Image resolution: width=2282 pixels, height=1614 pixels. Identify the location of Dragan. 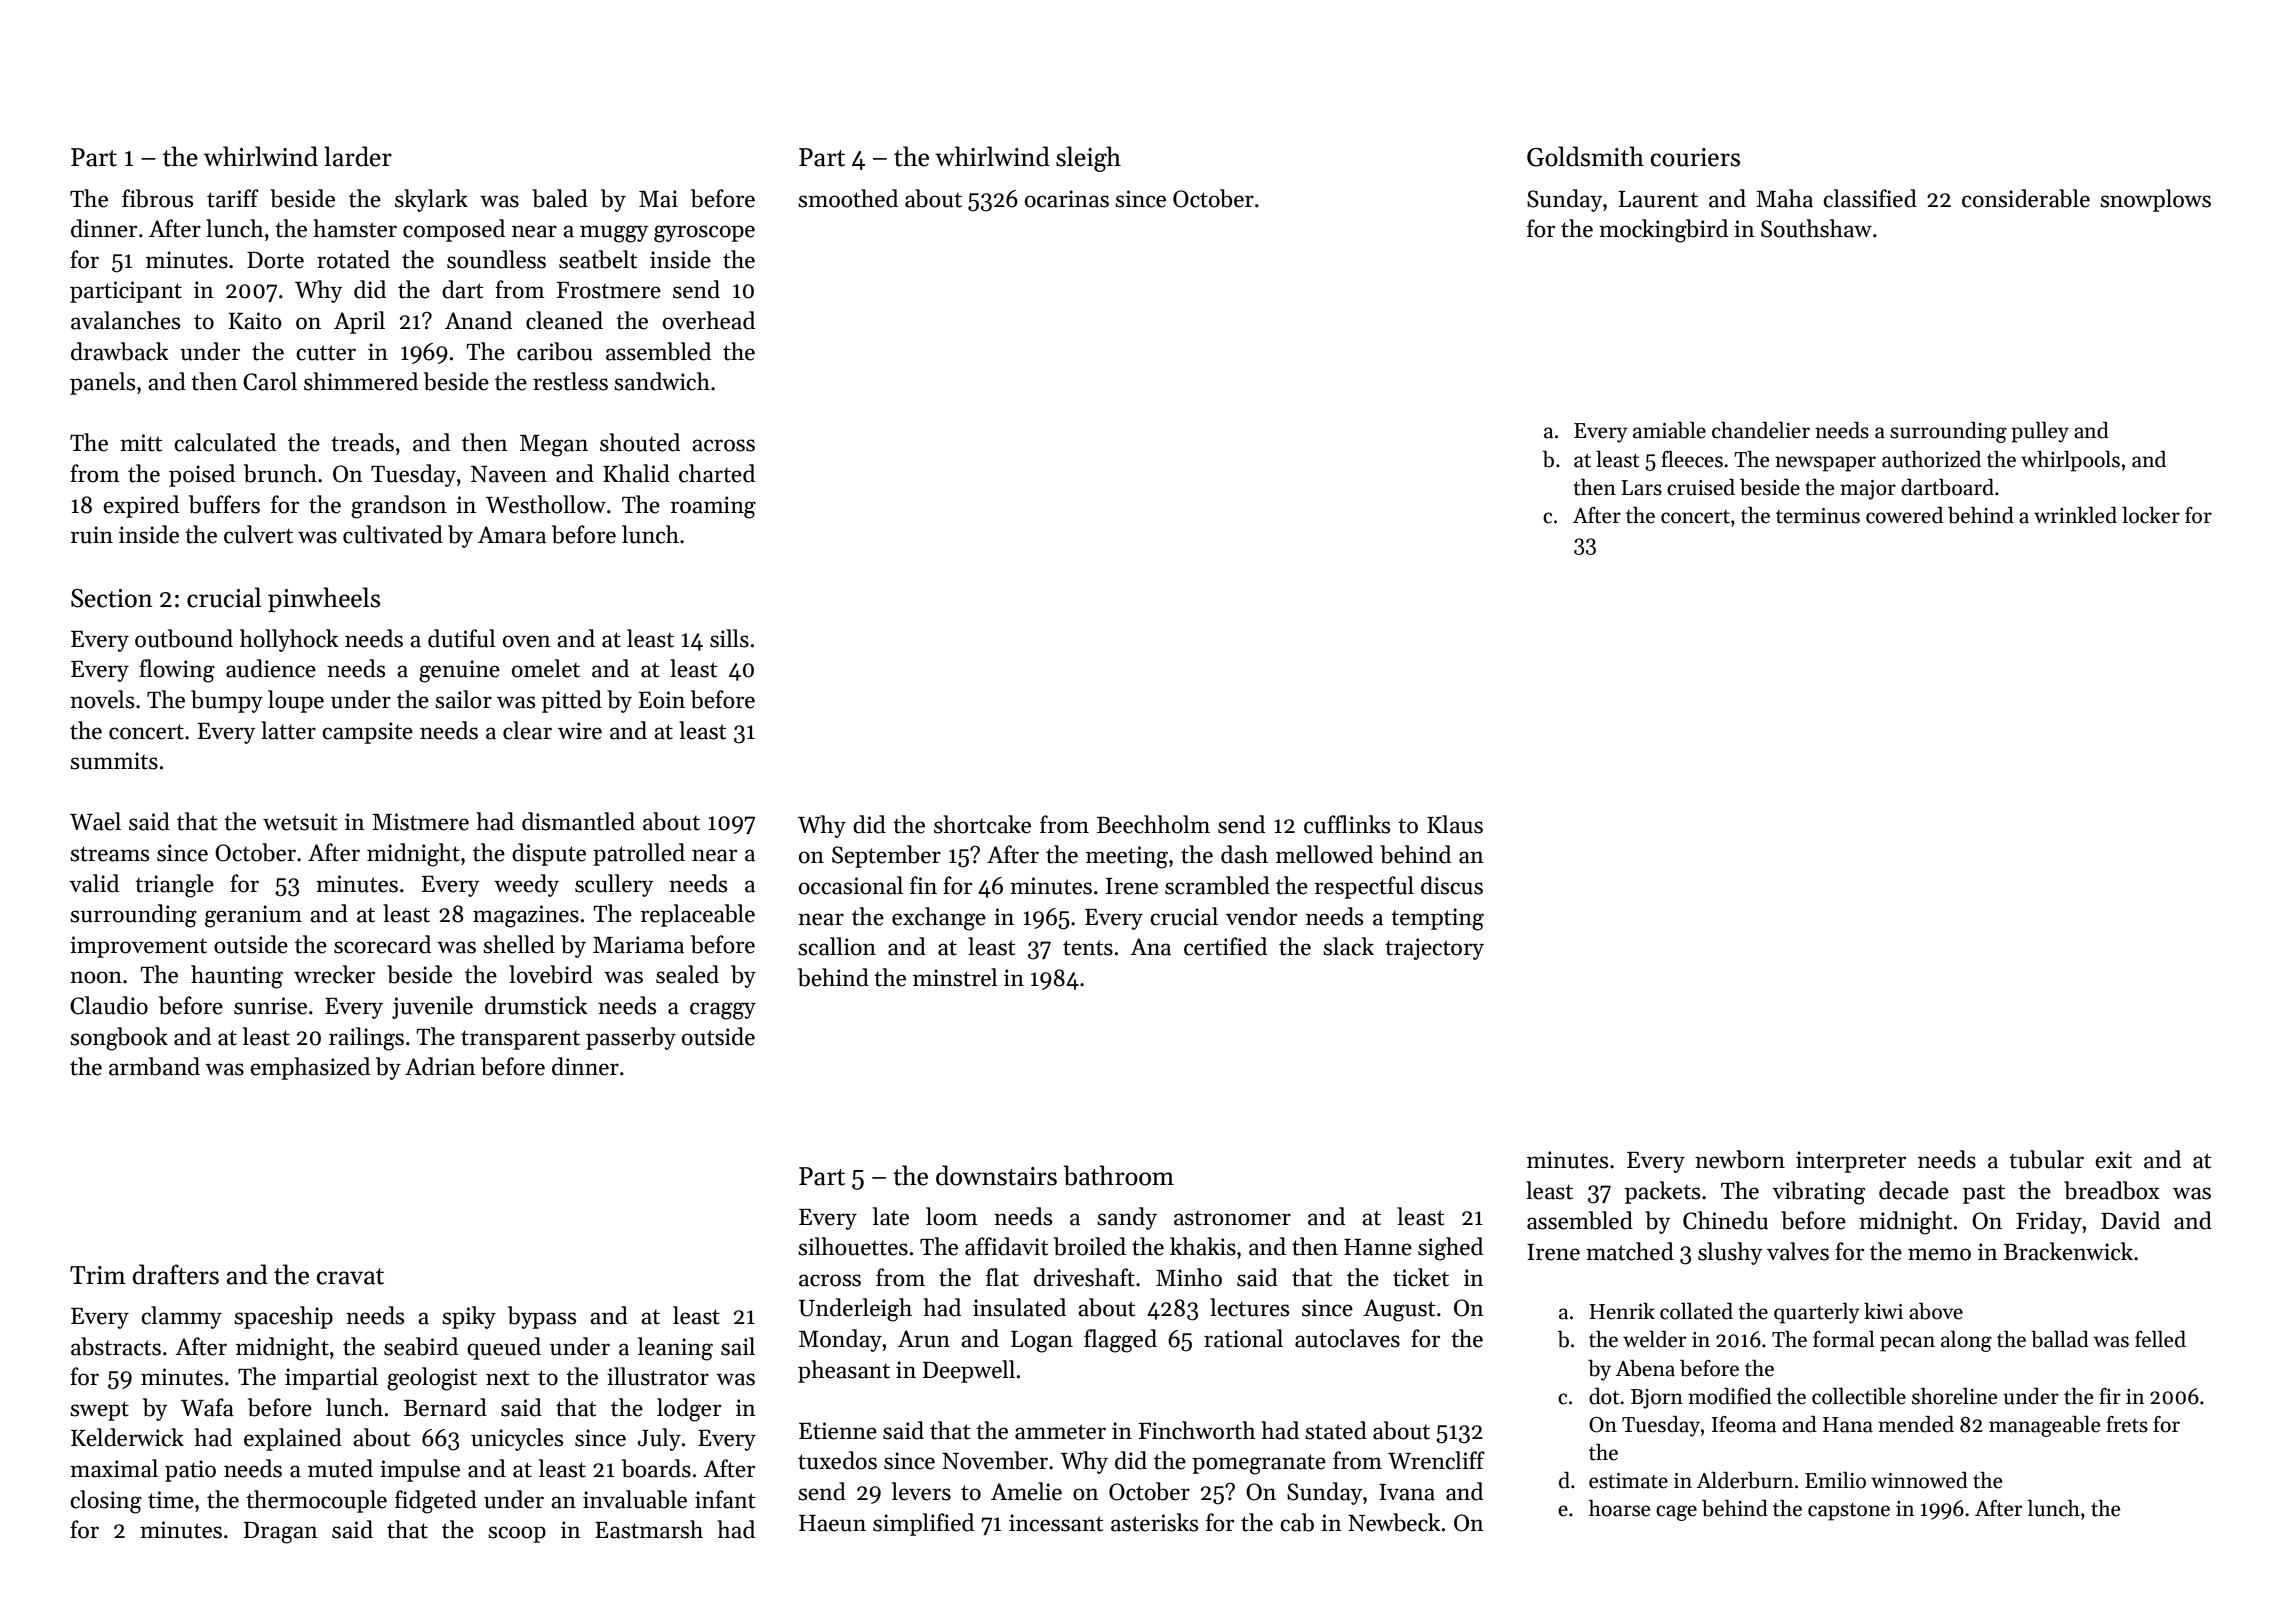
(281, 1533).
